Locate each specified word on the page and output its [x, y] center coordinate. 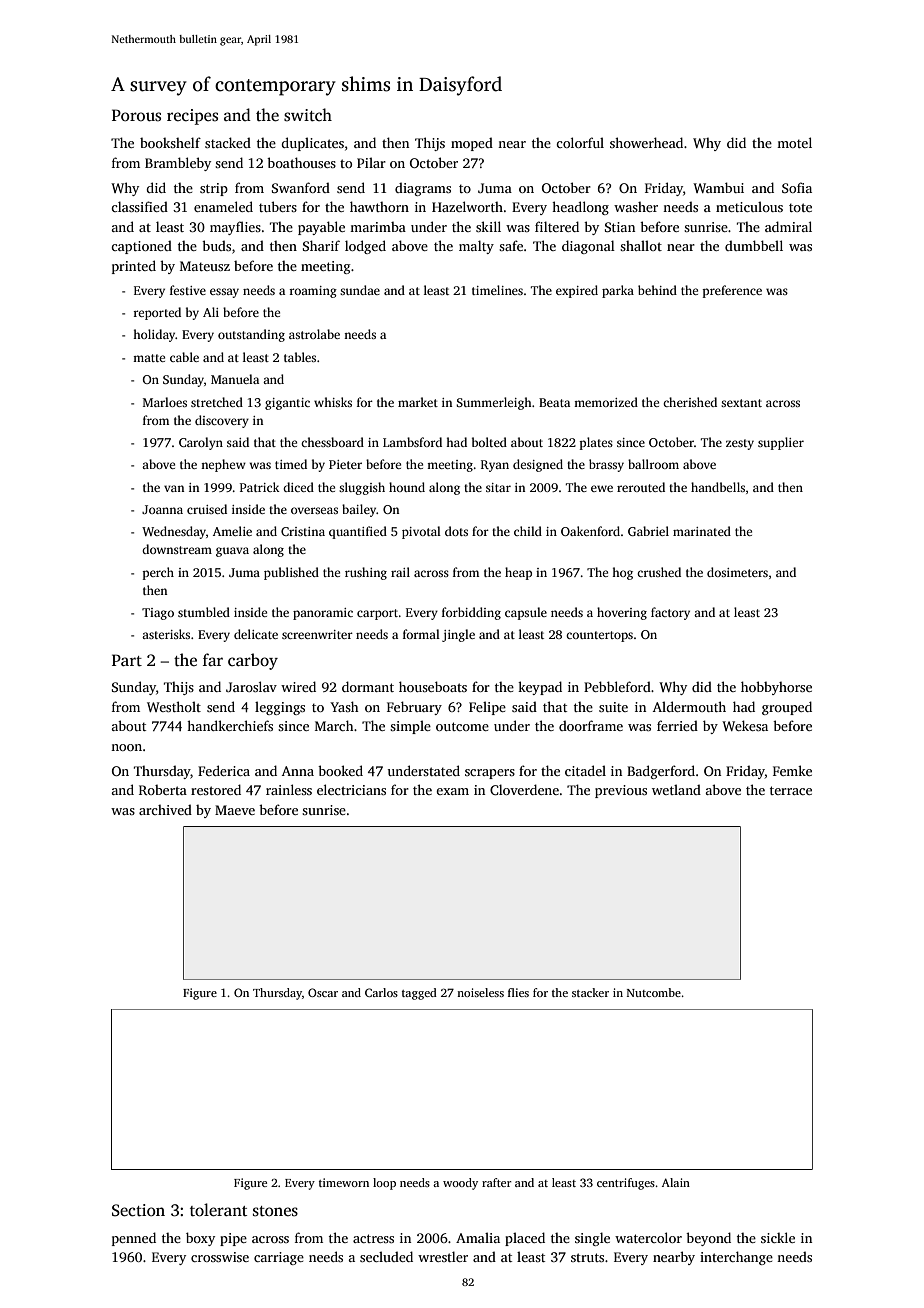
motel [794, 142]
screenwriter [317, 634]
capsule [526, 613]
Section [138, 1210]
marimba [378, 227]
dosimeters [737, 572]
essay [224, 293]
